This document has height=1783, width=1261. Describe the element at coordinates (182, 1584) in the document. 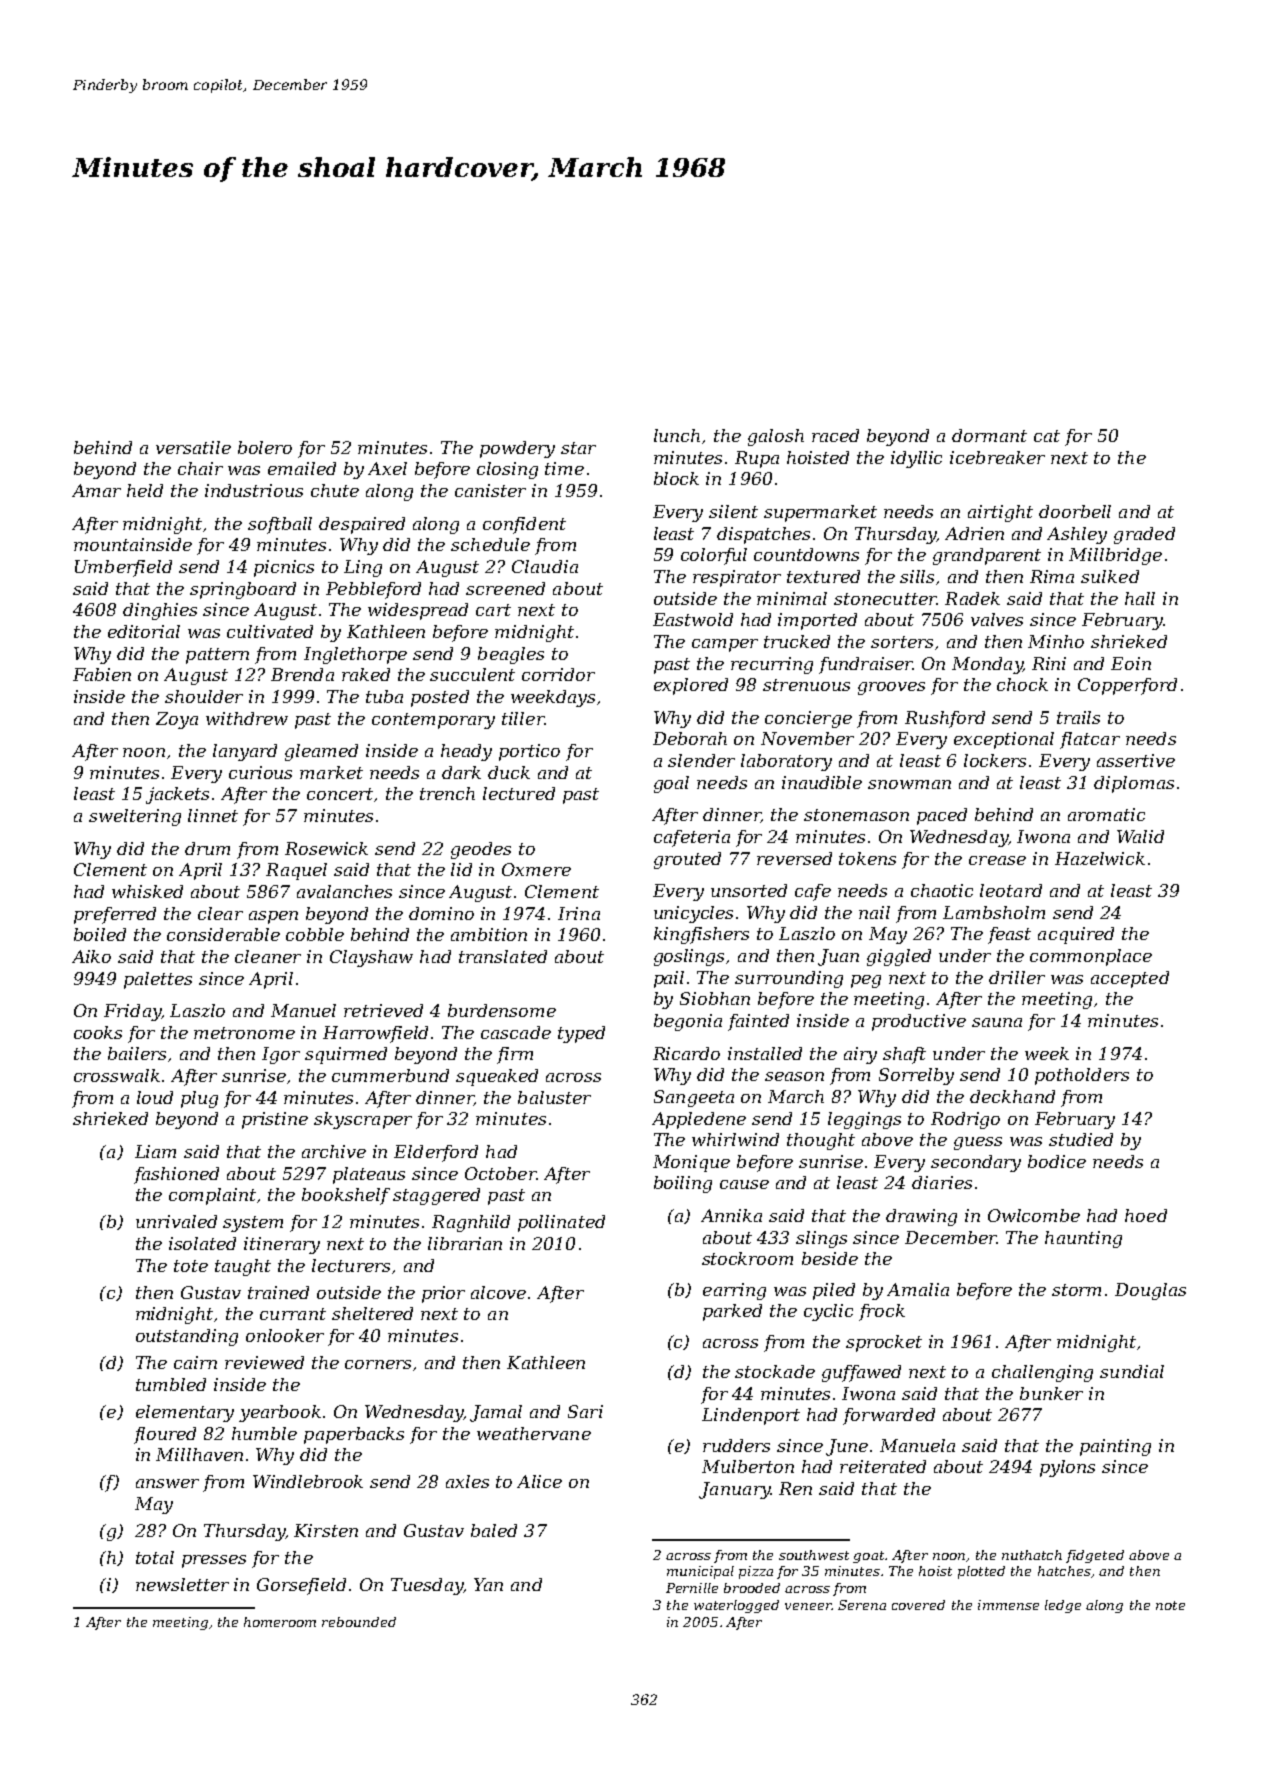

I see `newsletter` at that location.
